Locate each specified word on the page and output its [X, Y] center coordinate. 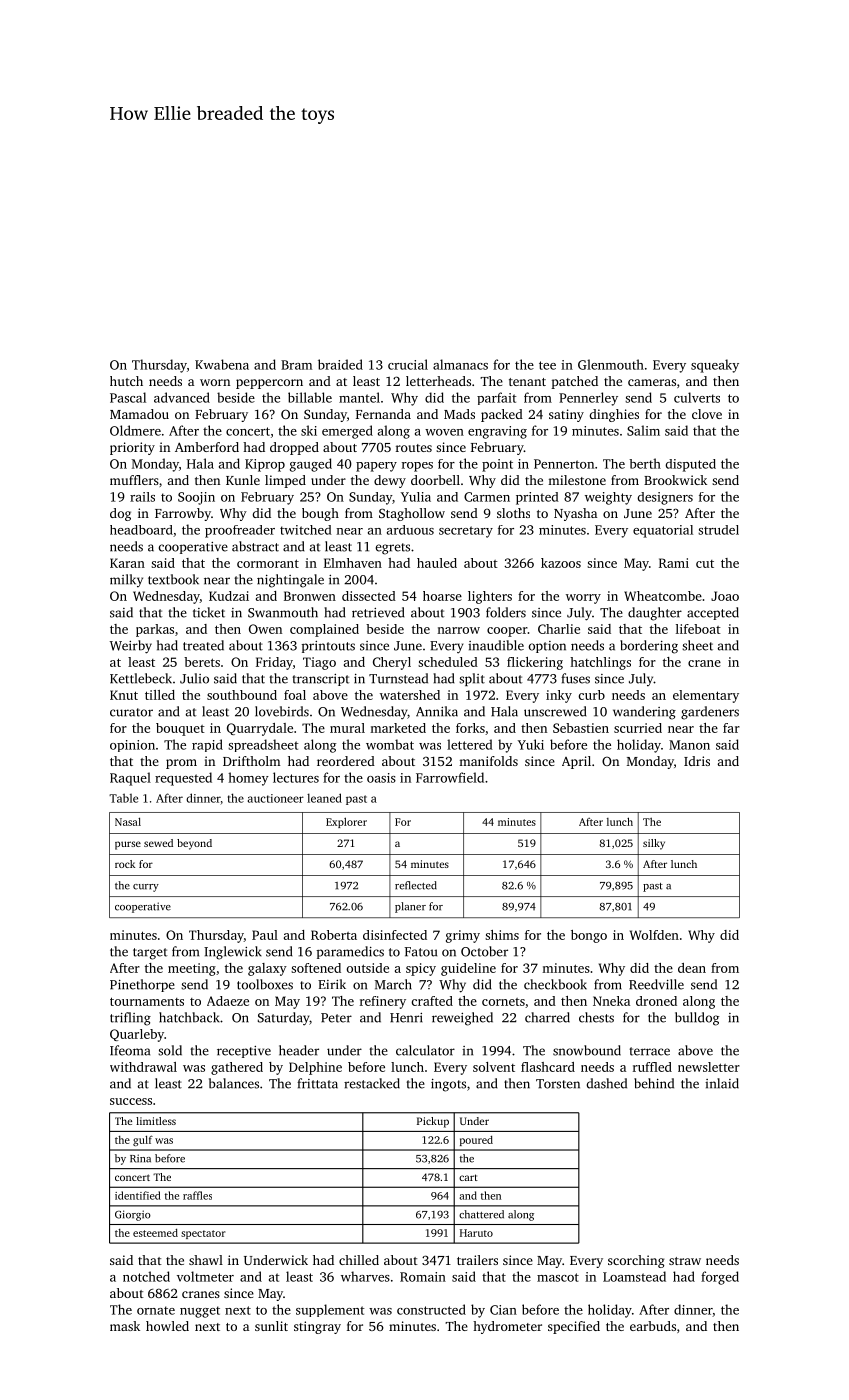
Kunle [243, 480]
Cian [503, 1310]
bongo [589, 936]
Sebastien [581, 728]
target [150, 954]
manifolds [488, 761]
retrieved [378, 612]
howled [167, 1326]
